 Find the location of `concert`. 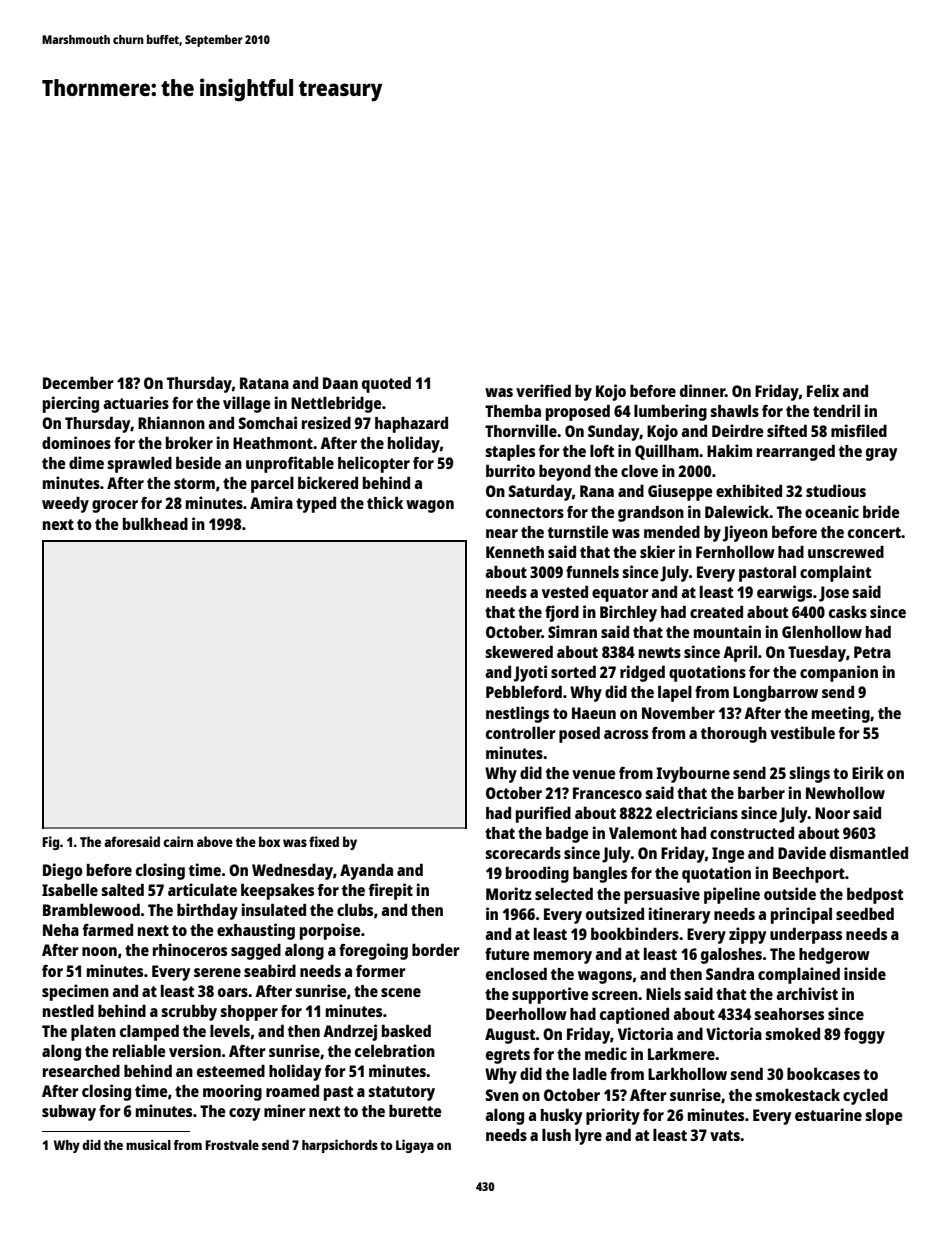

concert is located at coordinates (874, 532).
